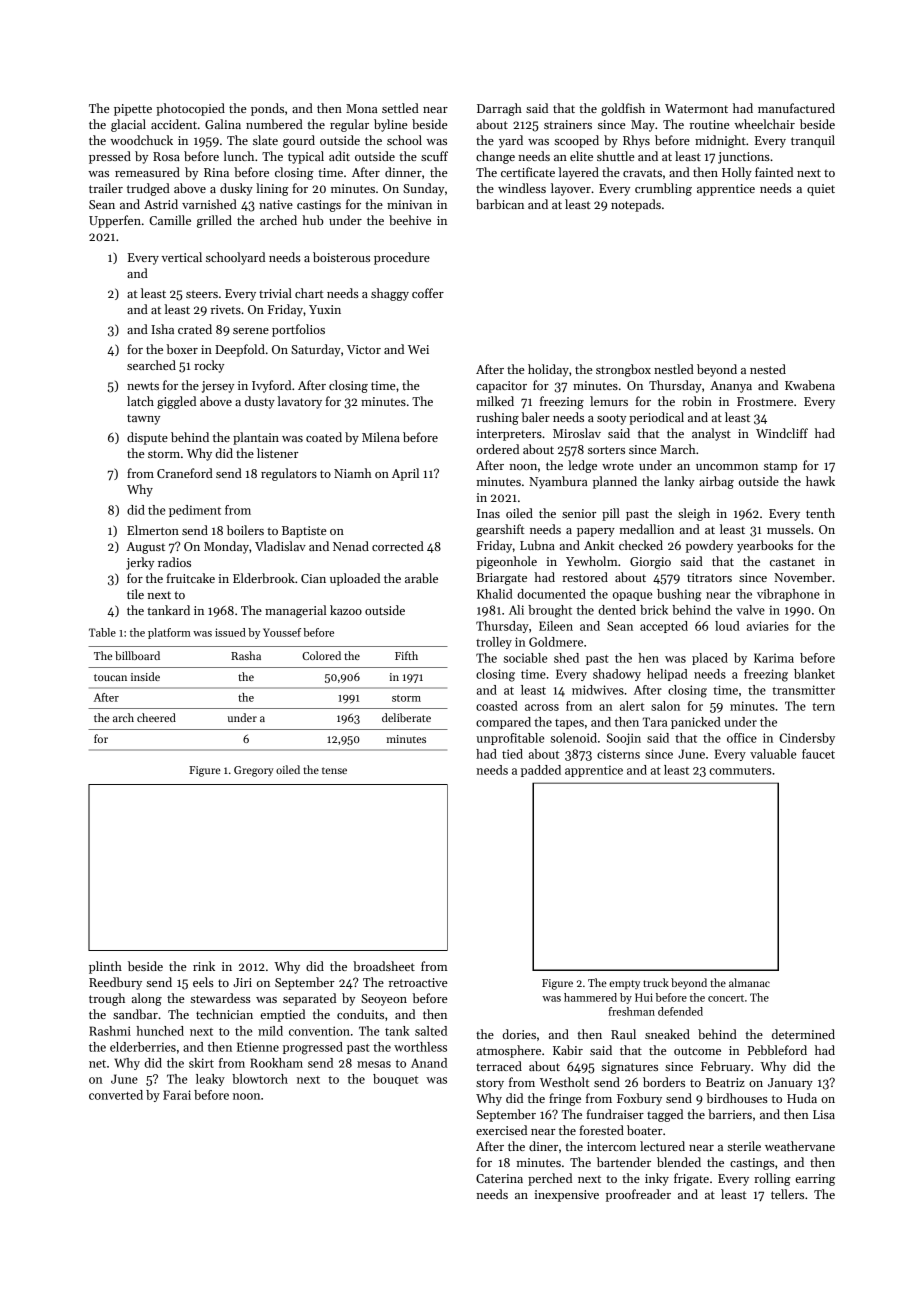 The width and height of the screenshot is (924, 1314). Describe the element at coordinates (156, 717) in the screenshot. I see `cheered` at that location.
